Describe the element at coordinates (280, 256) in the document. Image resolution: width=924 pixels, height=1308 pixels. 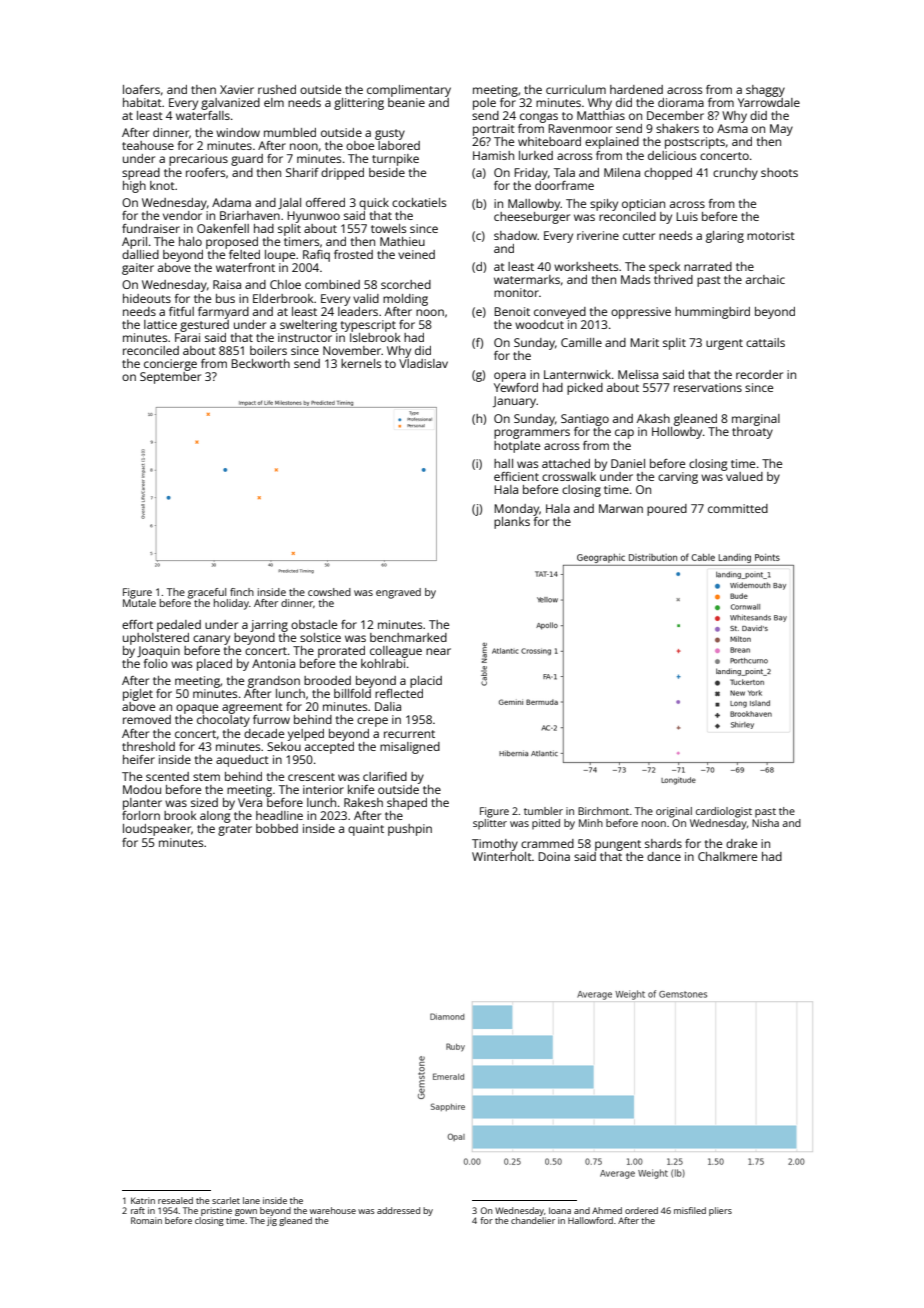
I see `loupe` at that location.
